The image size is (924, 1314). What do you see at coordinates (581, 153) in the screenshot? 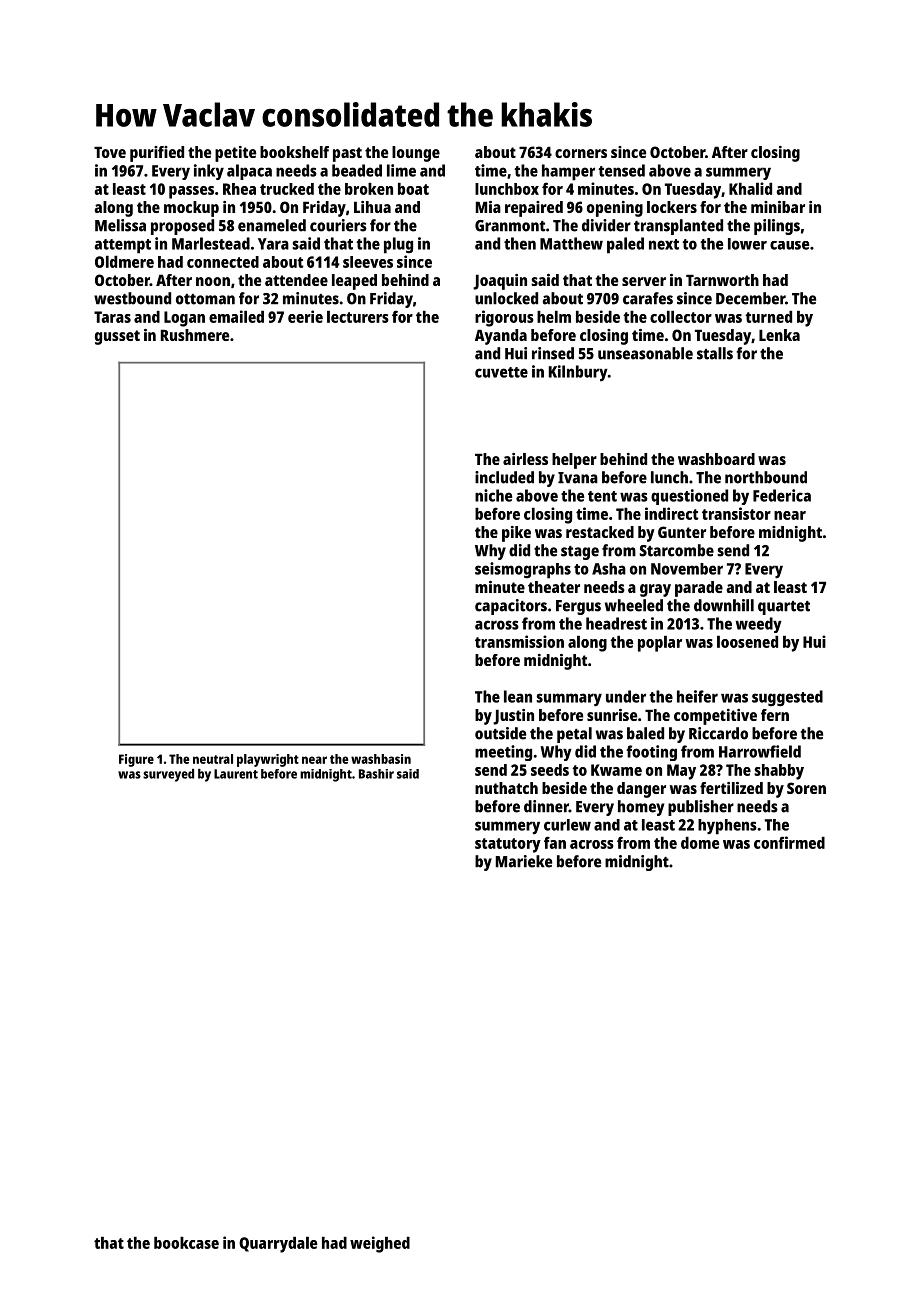
I see `corners` at bounding box center [581, 153].
